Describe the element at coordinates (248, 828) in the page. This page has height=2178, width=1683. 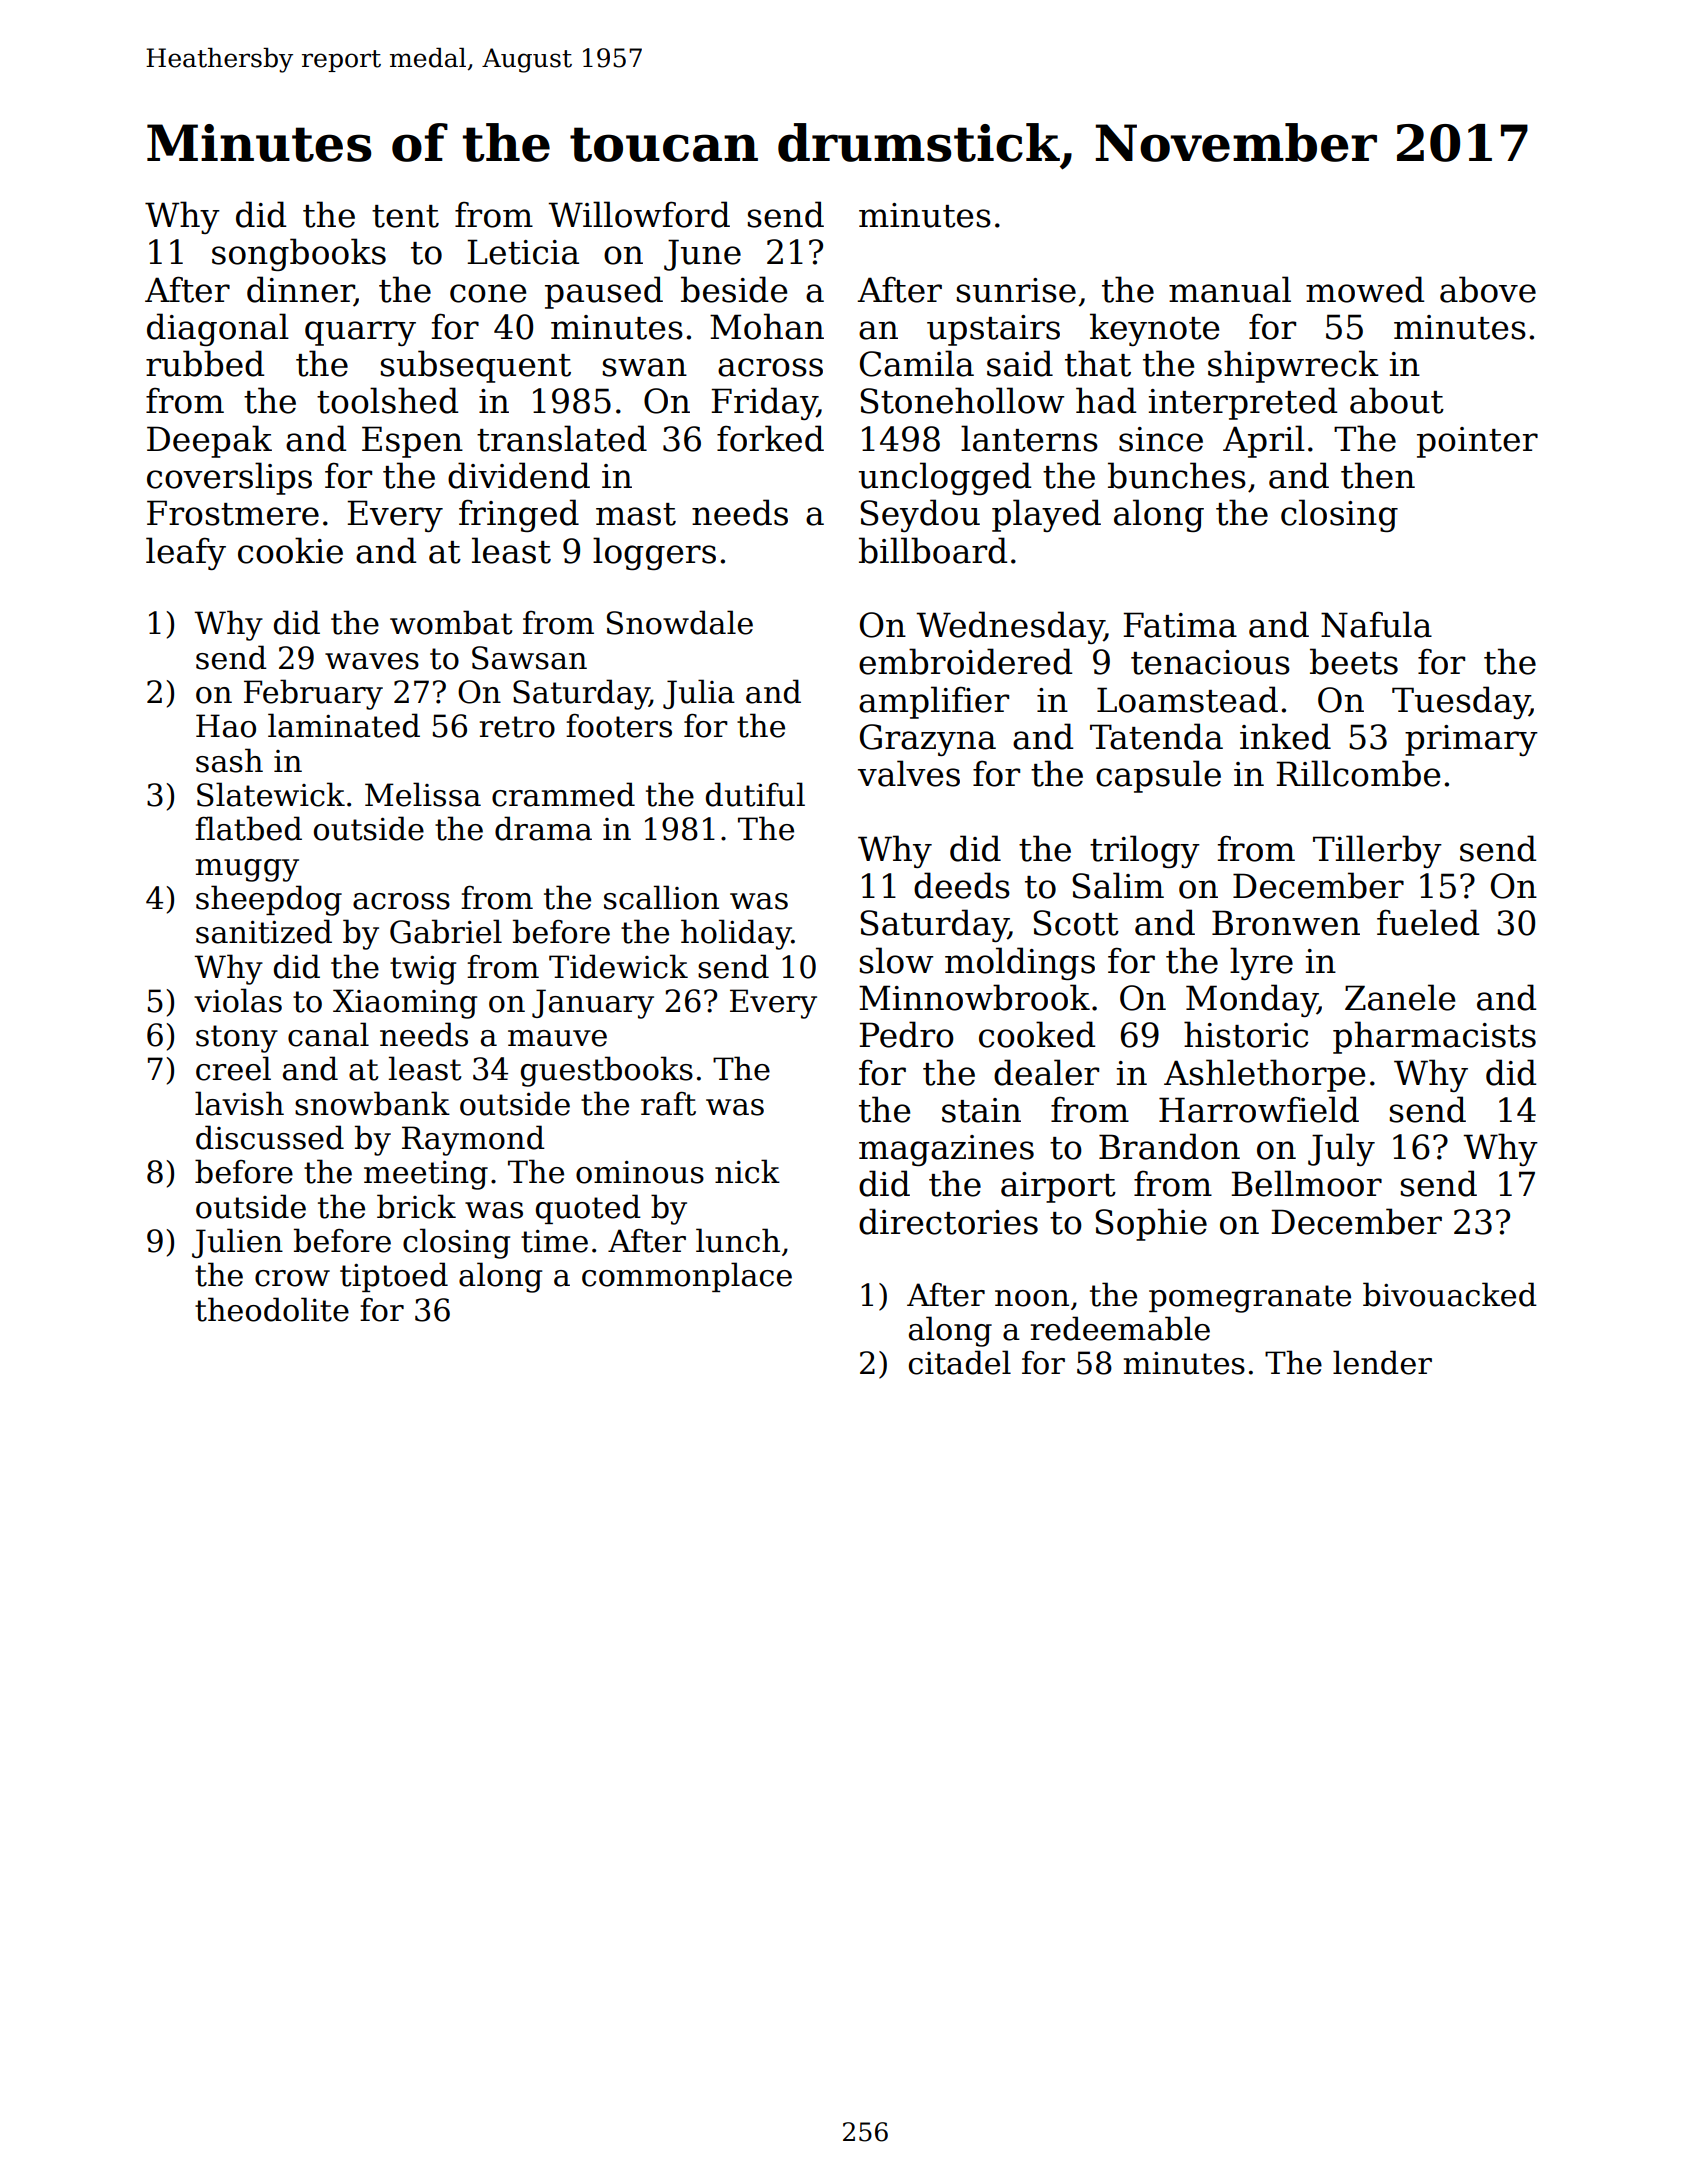
I see `flatbed` at that location.
